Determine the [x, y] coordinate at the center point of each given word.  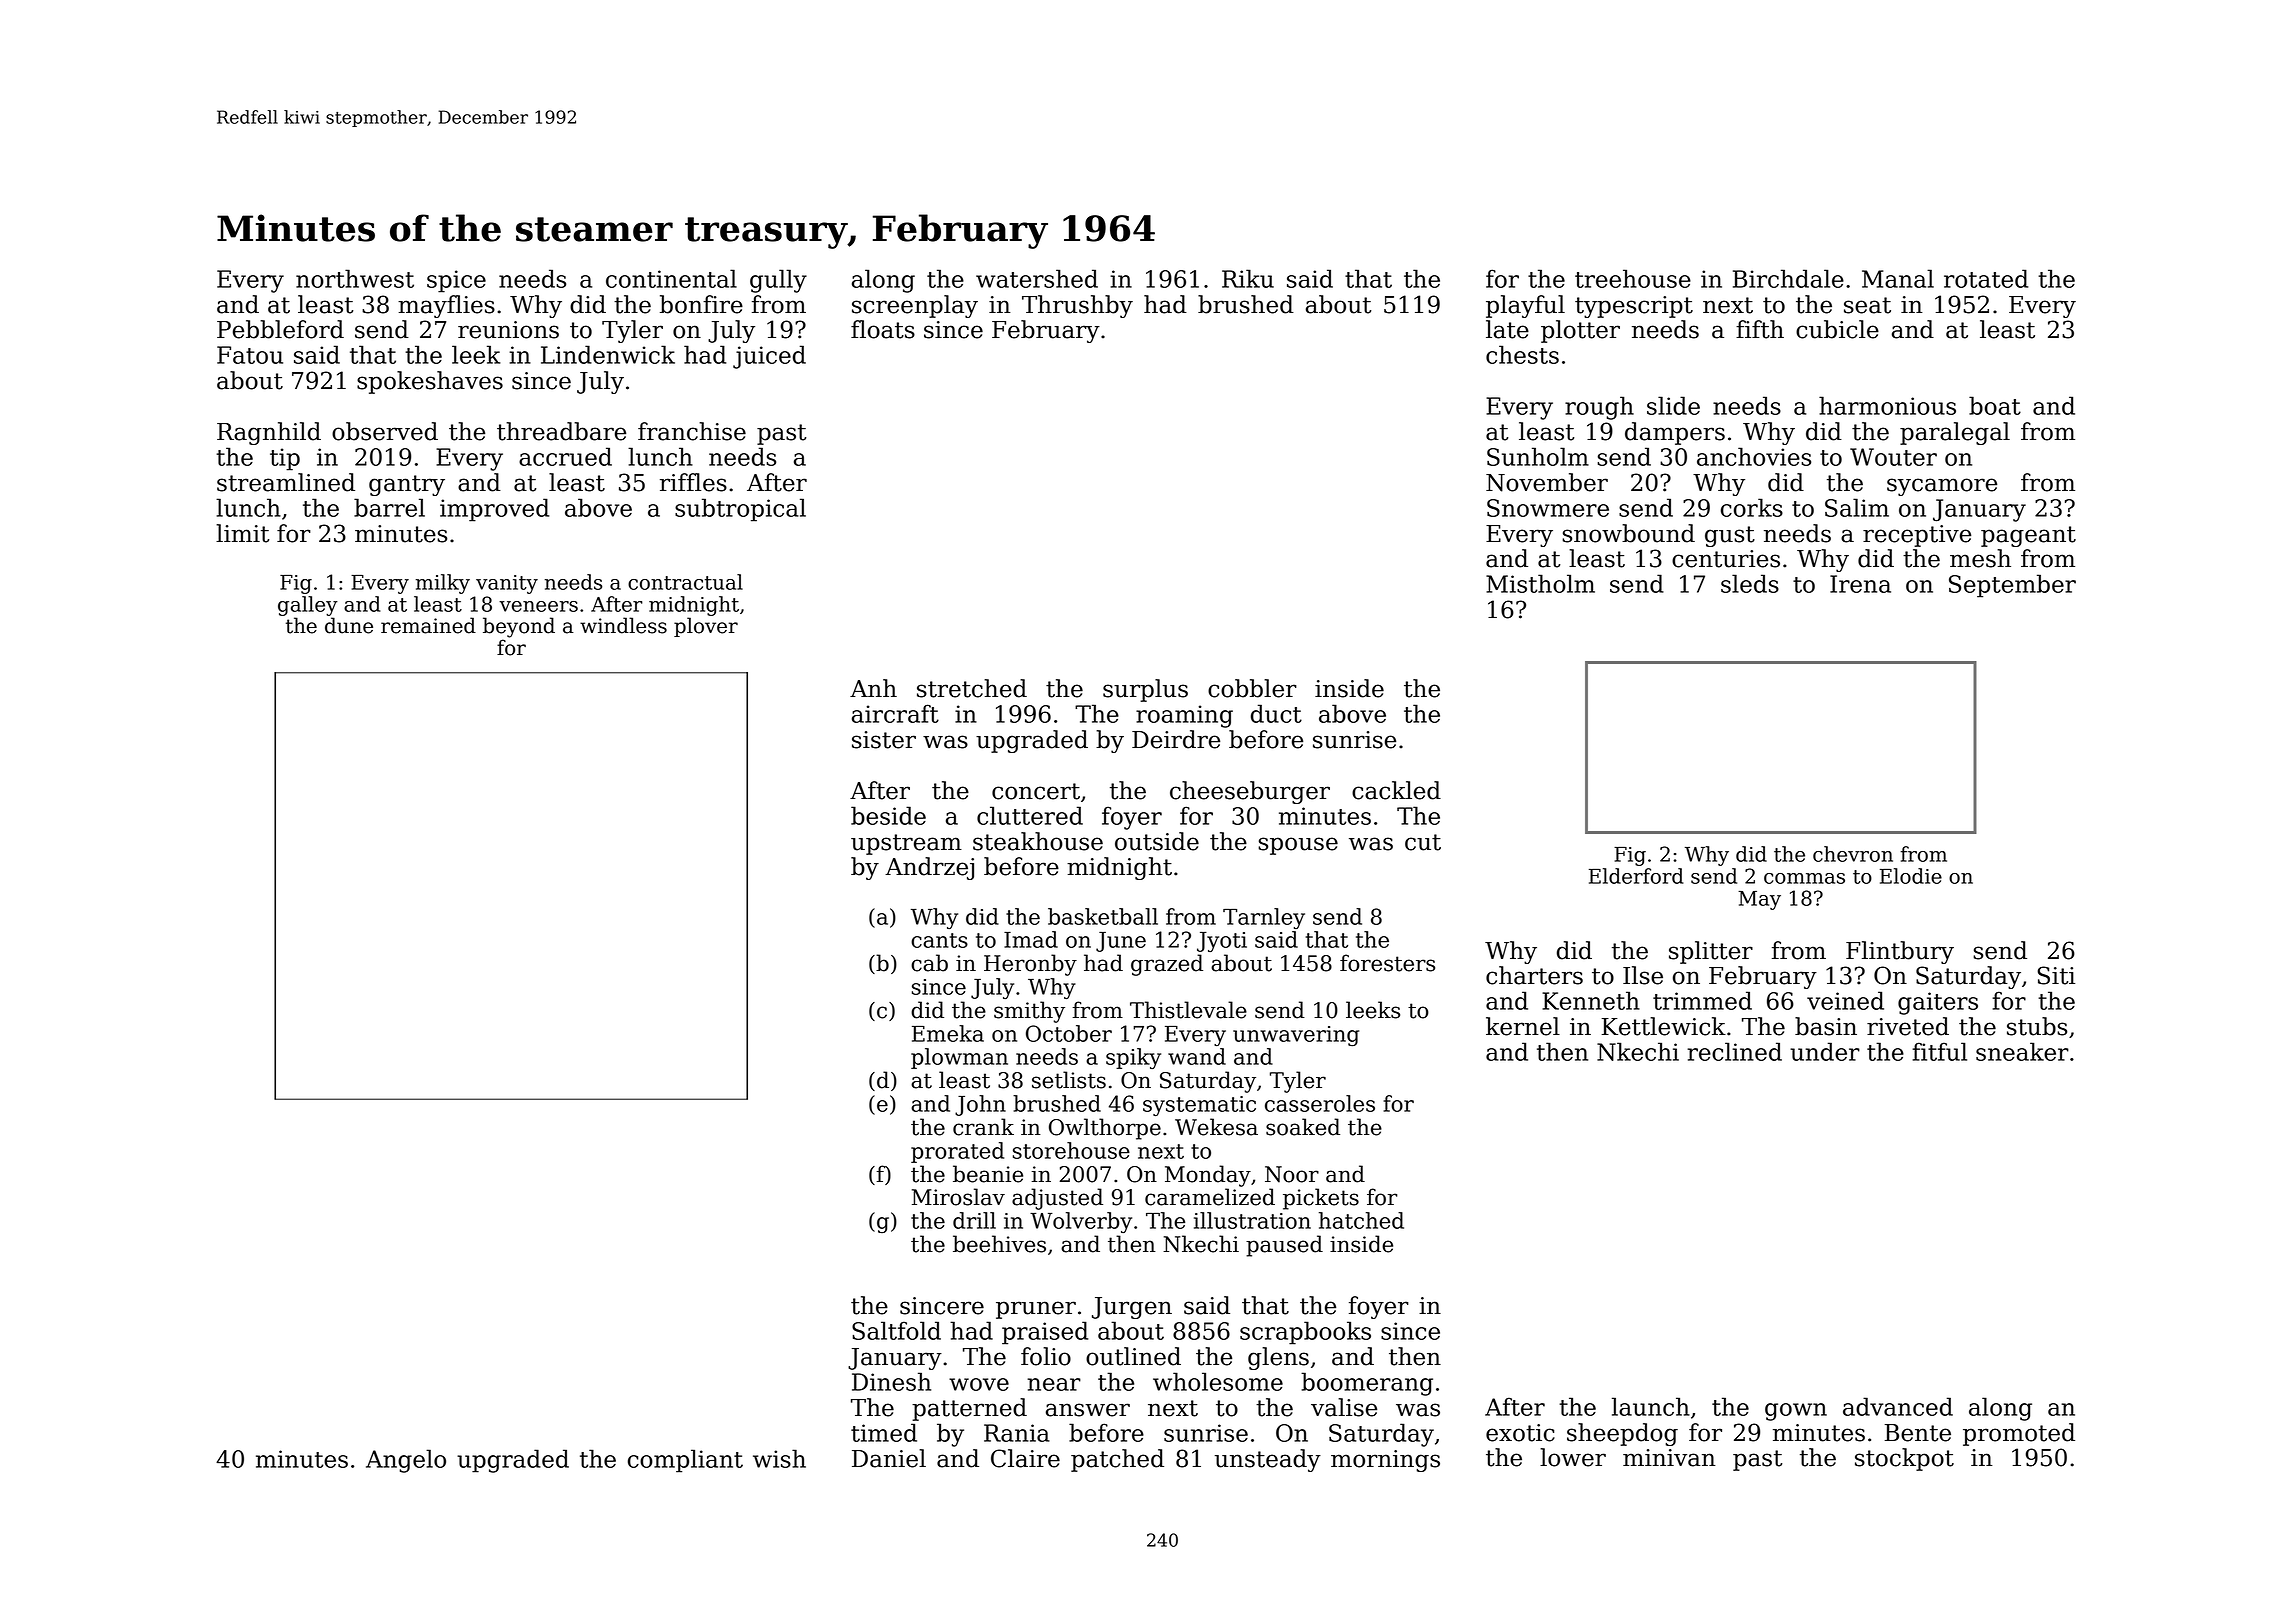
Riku [1248, 278]
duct [1276, 713]
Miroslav [958, 1197]
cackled [1396, 790]
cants [939, 940]
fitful [1939, 1051]
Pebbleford [280, 329]
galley [308, 606]
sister [884, 740]
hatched [1361, 1220]
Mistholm [1540, 583]
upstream [906, 844]
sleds [1750, 583]
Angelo [406, 1461]
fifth [1760, 329]
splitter [1711, 952]
